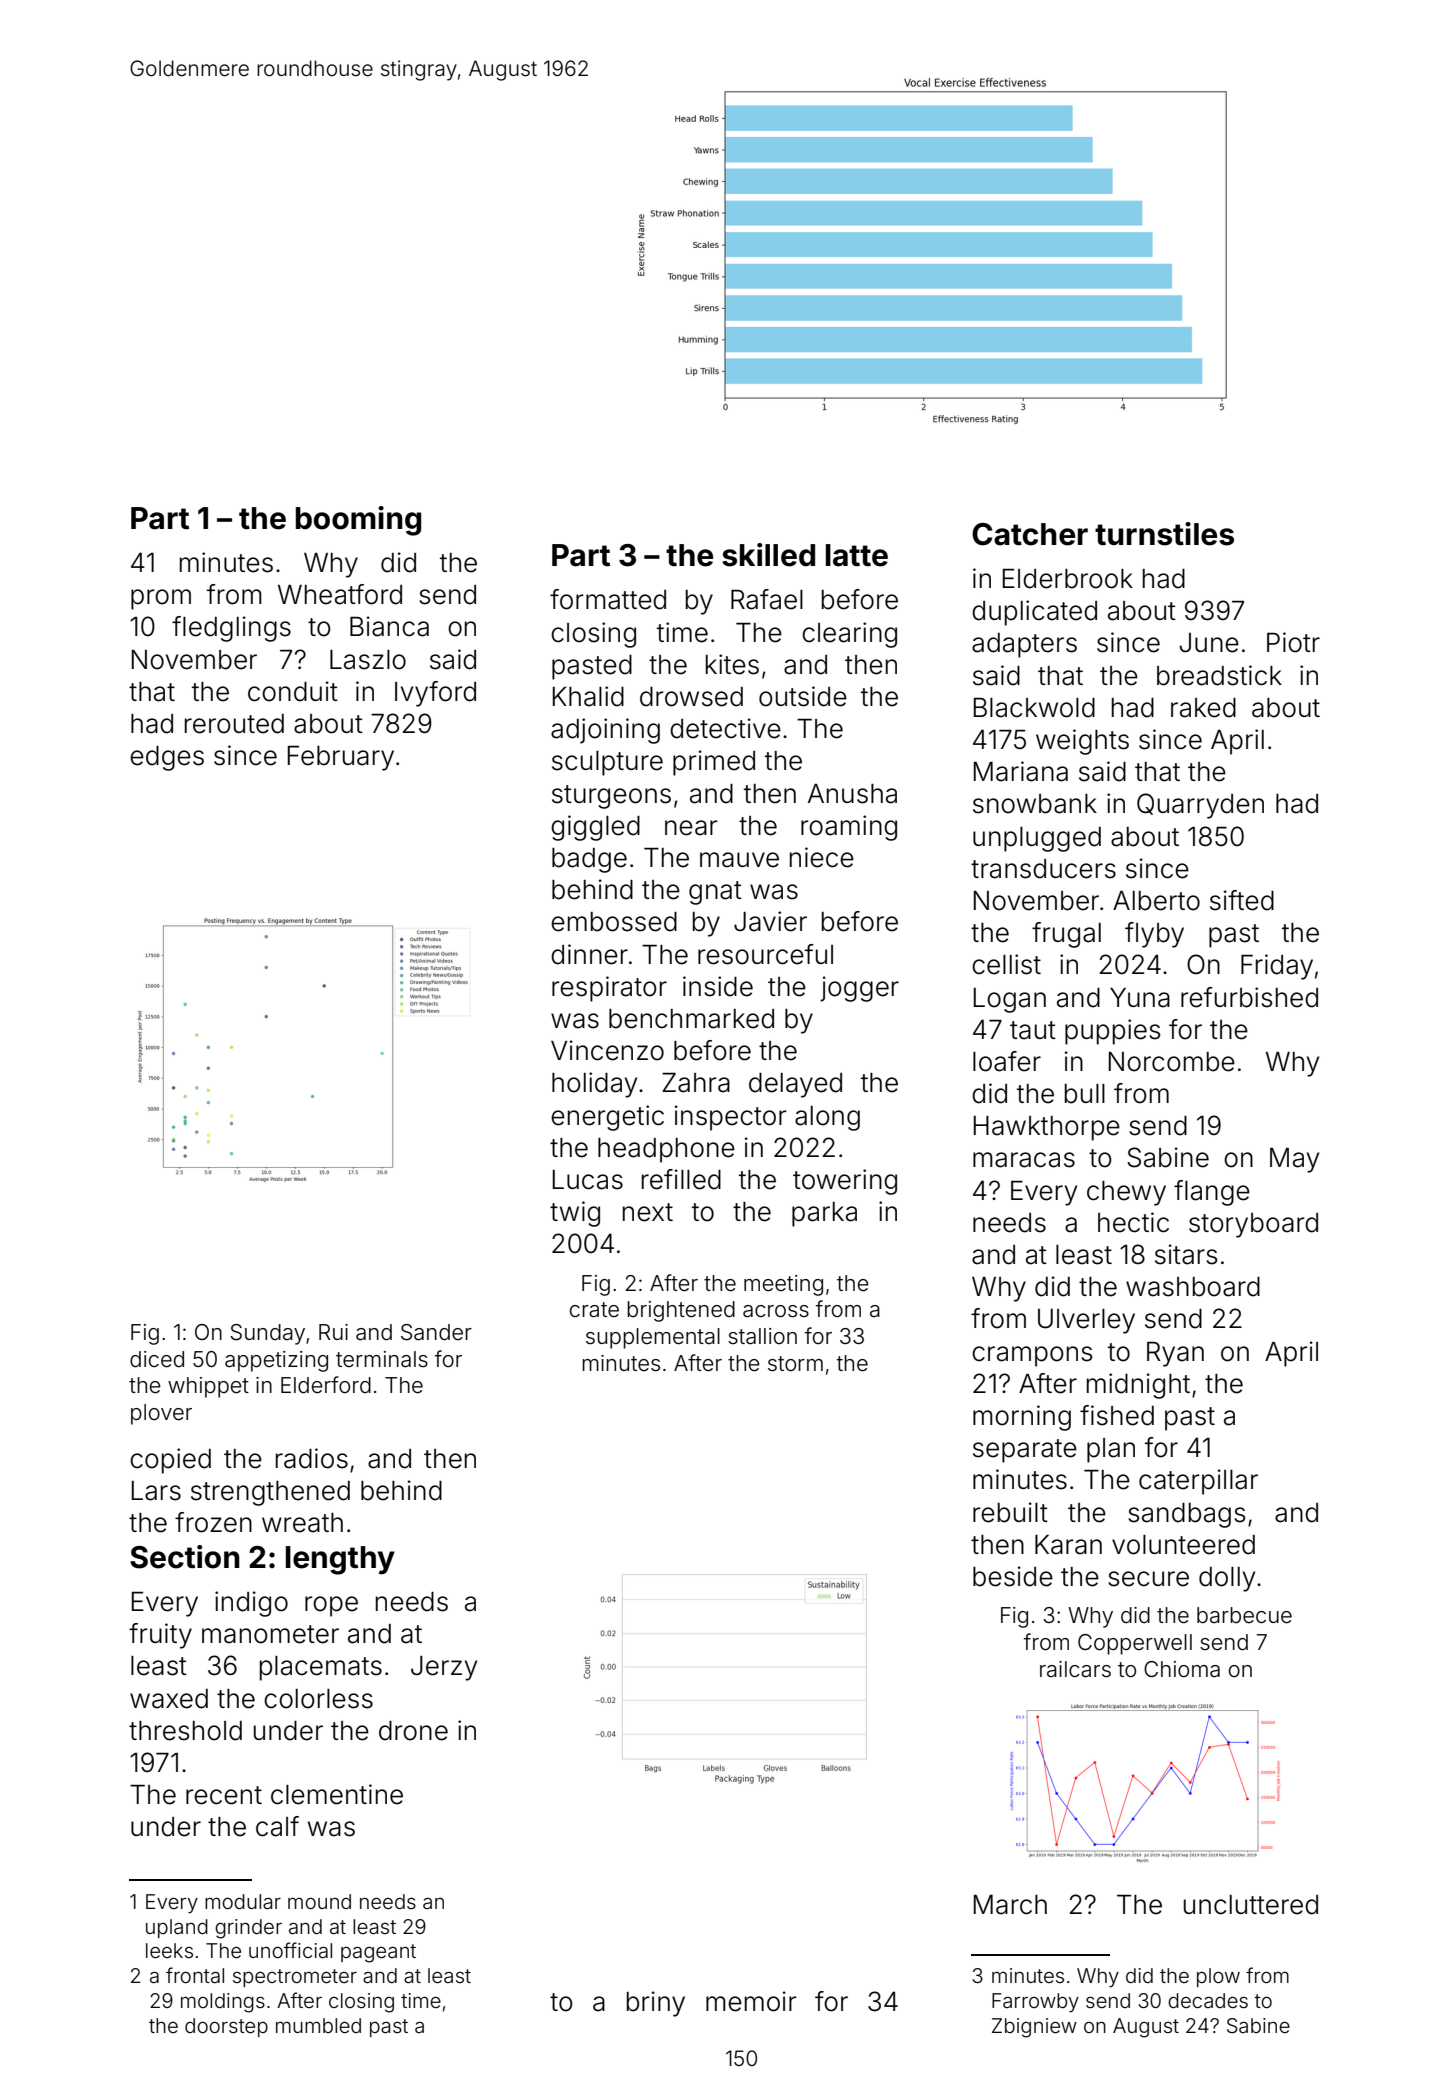 The width and height of the screenshot is (1450, 2100). Describe the element at coordinates (714, 763) in the screenshot. I see `primed` at that location.
